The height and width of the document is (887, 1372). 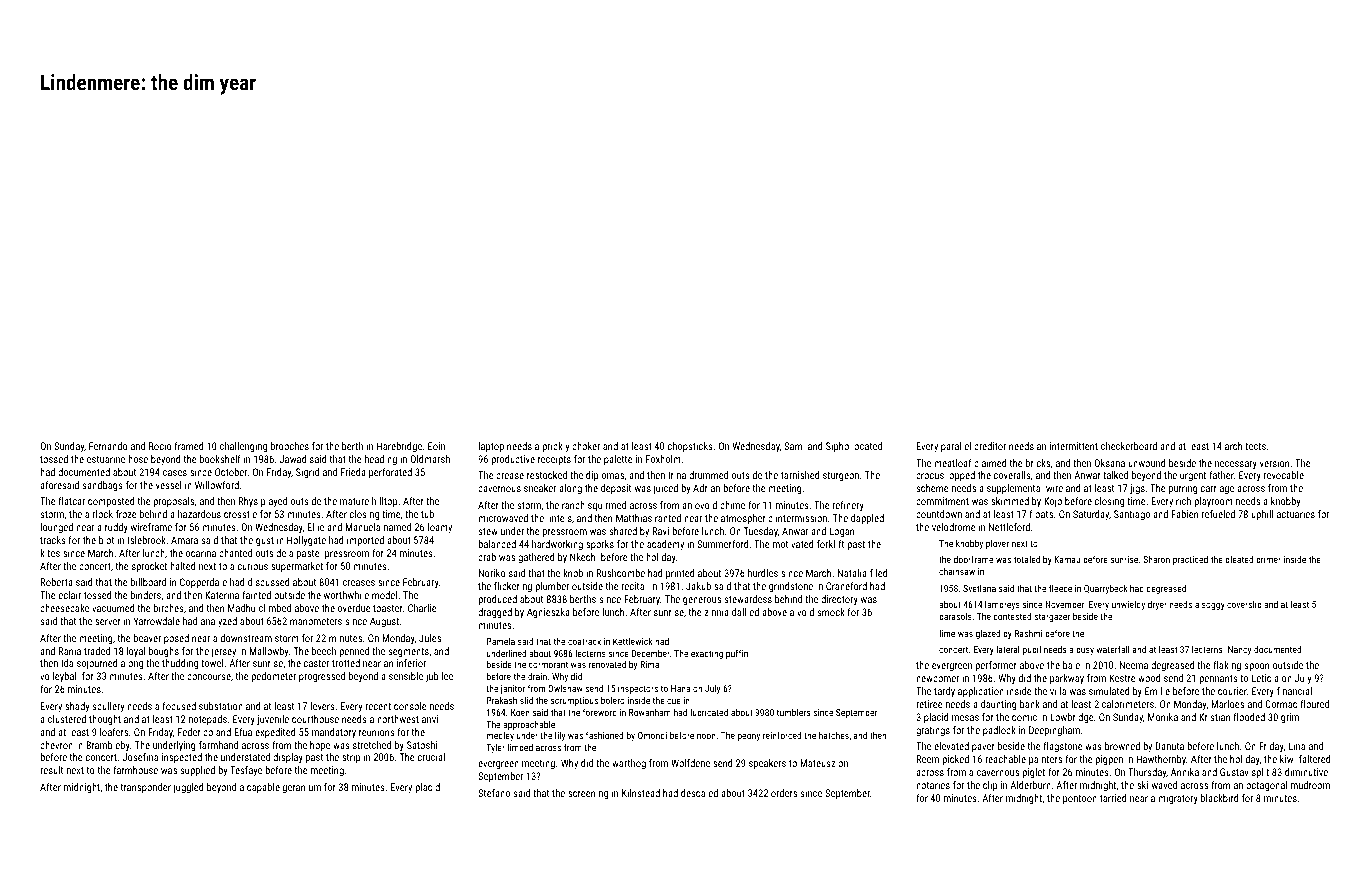 What do you see at coordinates (760, 532) in the document?
I see `Tuesday` at bounding box center [760, 532].
